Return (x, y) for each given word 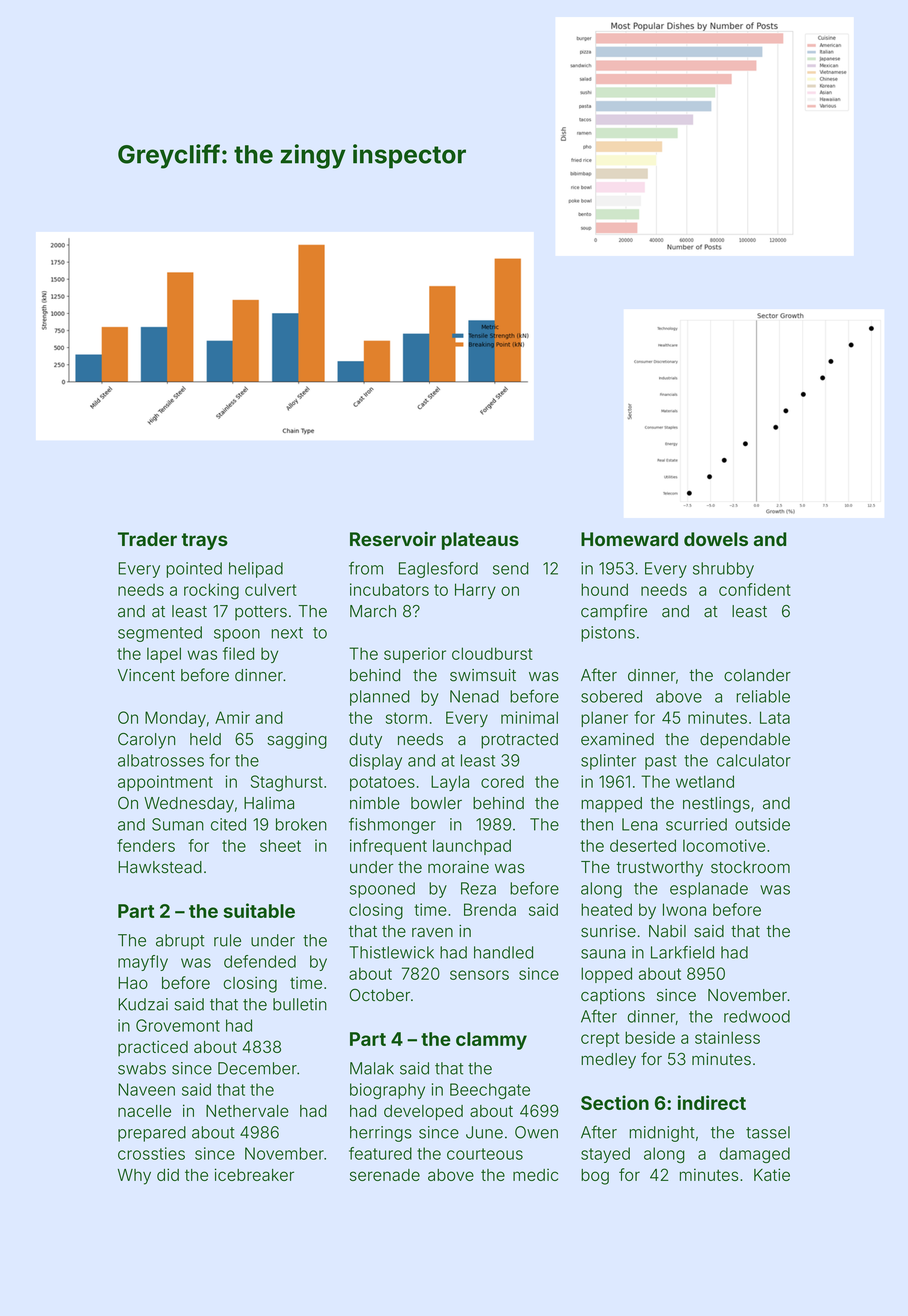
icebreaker (254, 1174)
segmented (160, 634)
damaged (754, 1155)
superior (415, 655)
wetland (705, 781)
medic (535, 1175)
